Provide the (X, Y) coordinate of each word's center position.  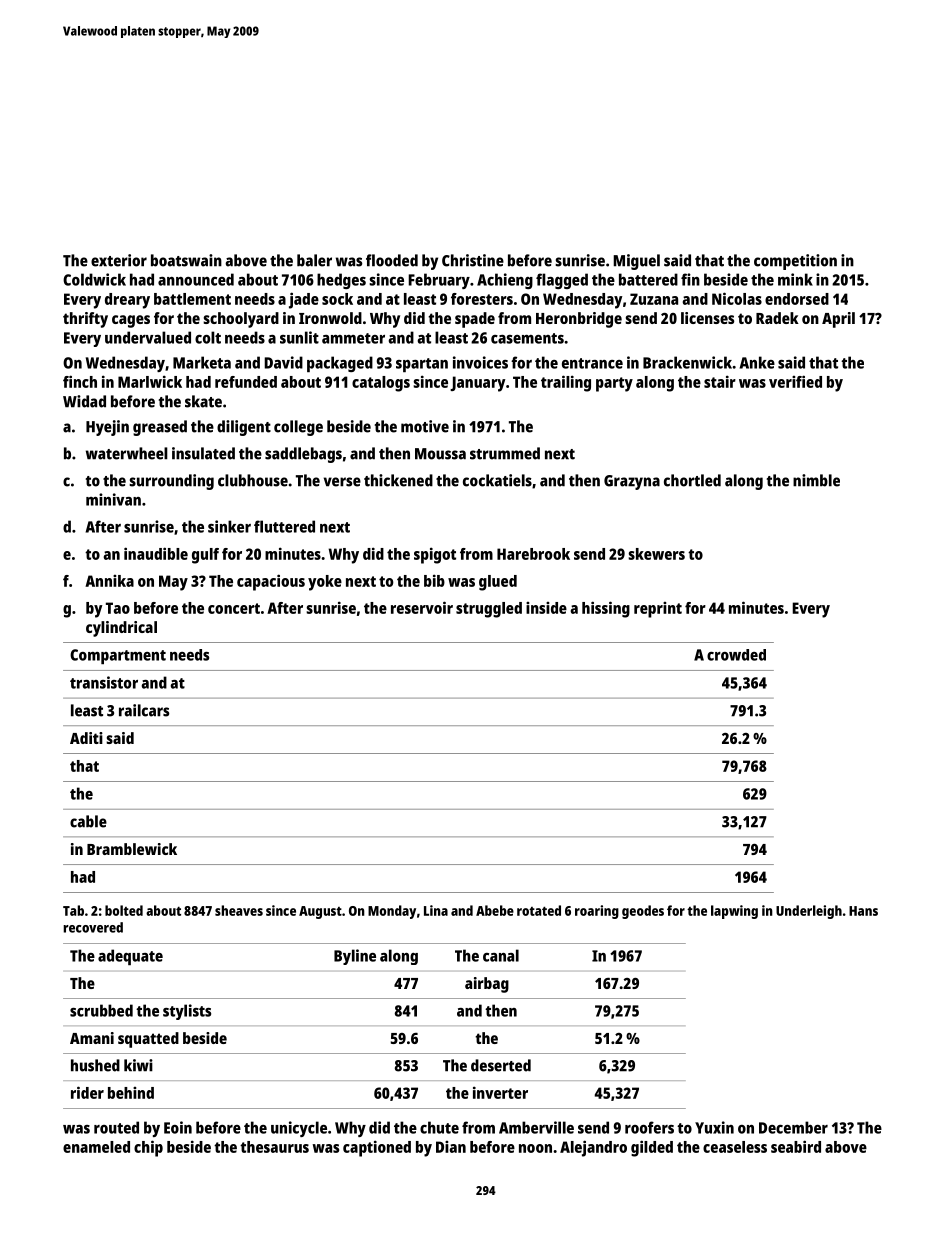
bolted (124, 910)
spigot (435, 555)
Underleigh (809, 912)
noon (535, 1148)
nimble (816, 480)
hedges (341, 281)
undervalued (148, 337)
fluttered (284, 526)
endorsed (797, 299)
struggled (489, 610)
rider (87, 1092)
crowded (736, 655)
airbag (487, 985)
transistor (104, 682)
